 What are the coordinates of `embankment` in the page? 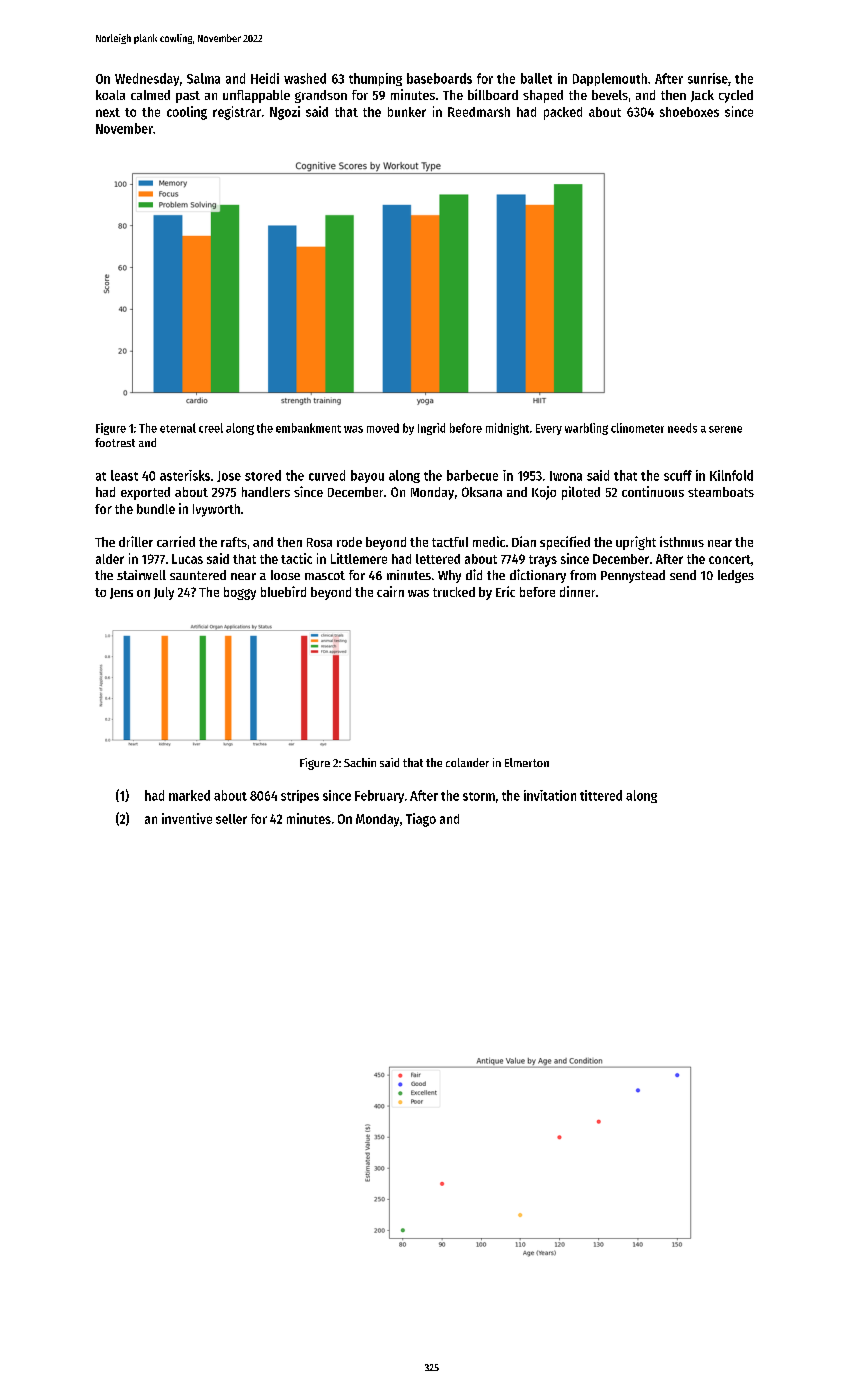 It's located at (308, 428).
